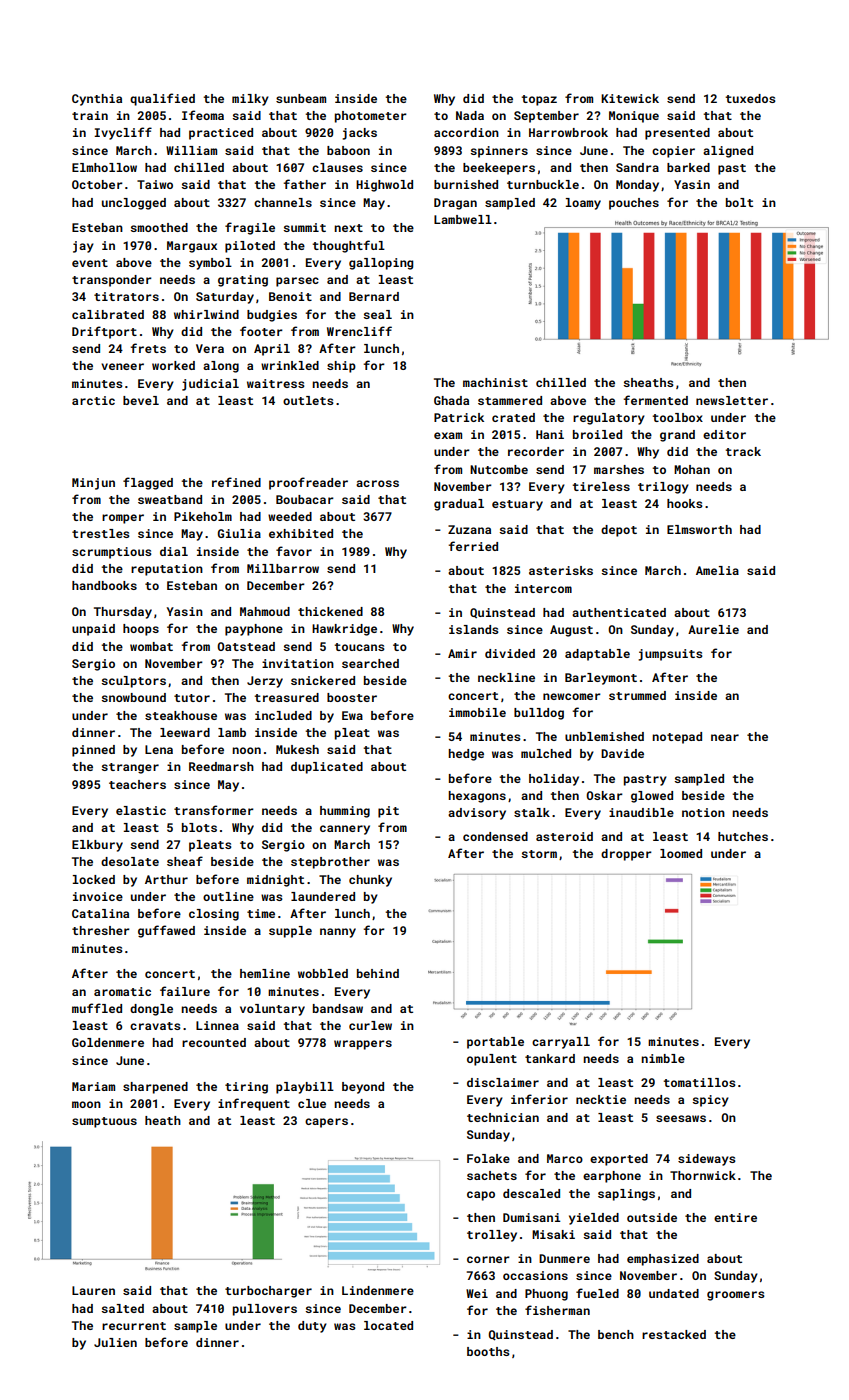 This screenshot has width=849, height=1400. Describe the element at coordinates (371, 117) in the screenshot. I see `photometer` at that location.
